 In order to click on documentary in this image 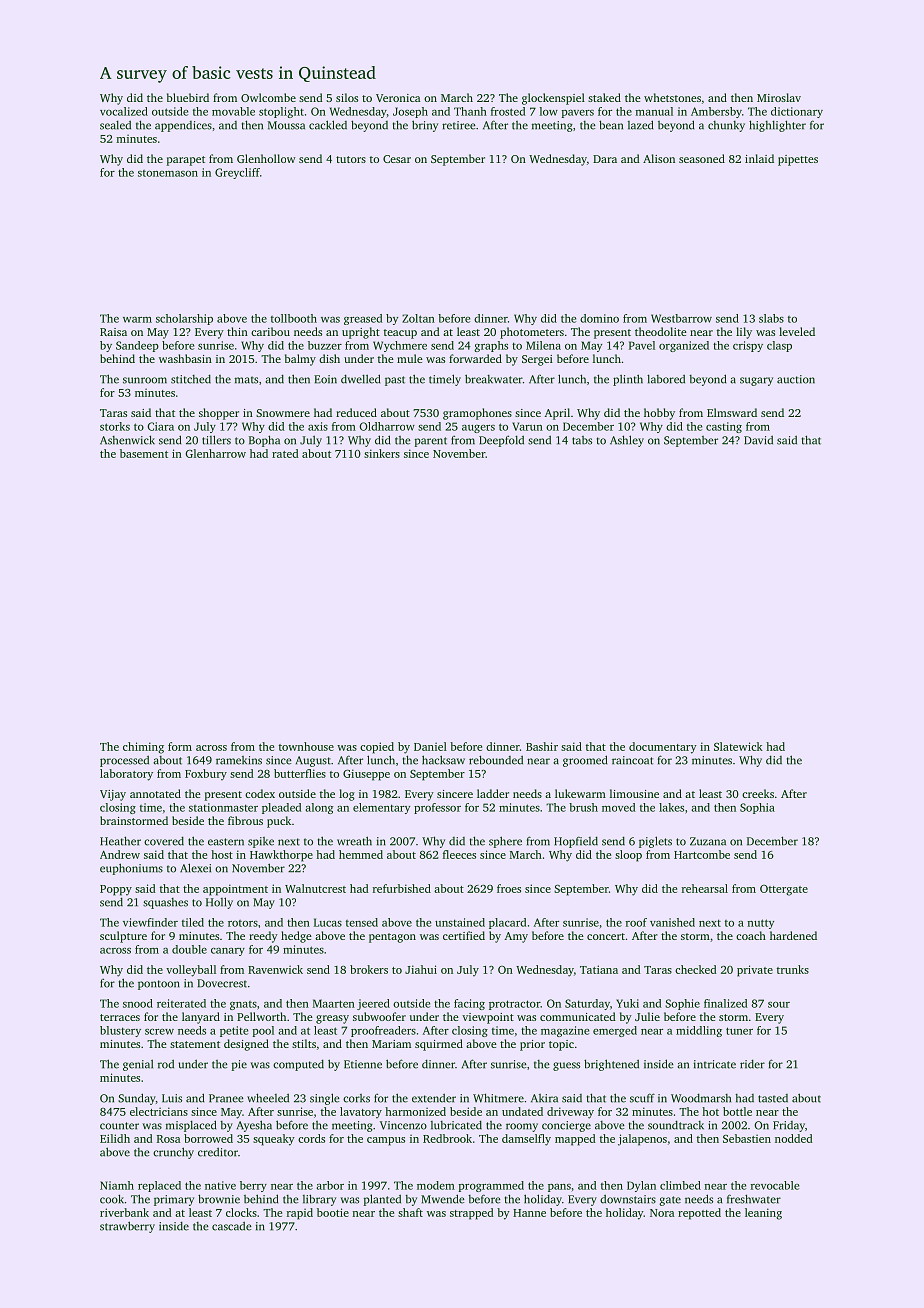, I will do `click(663, 748)`.
